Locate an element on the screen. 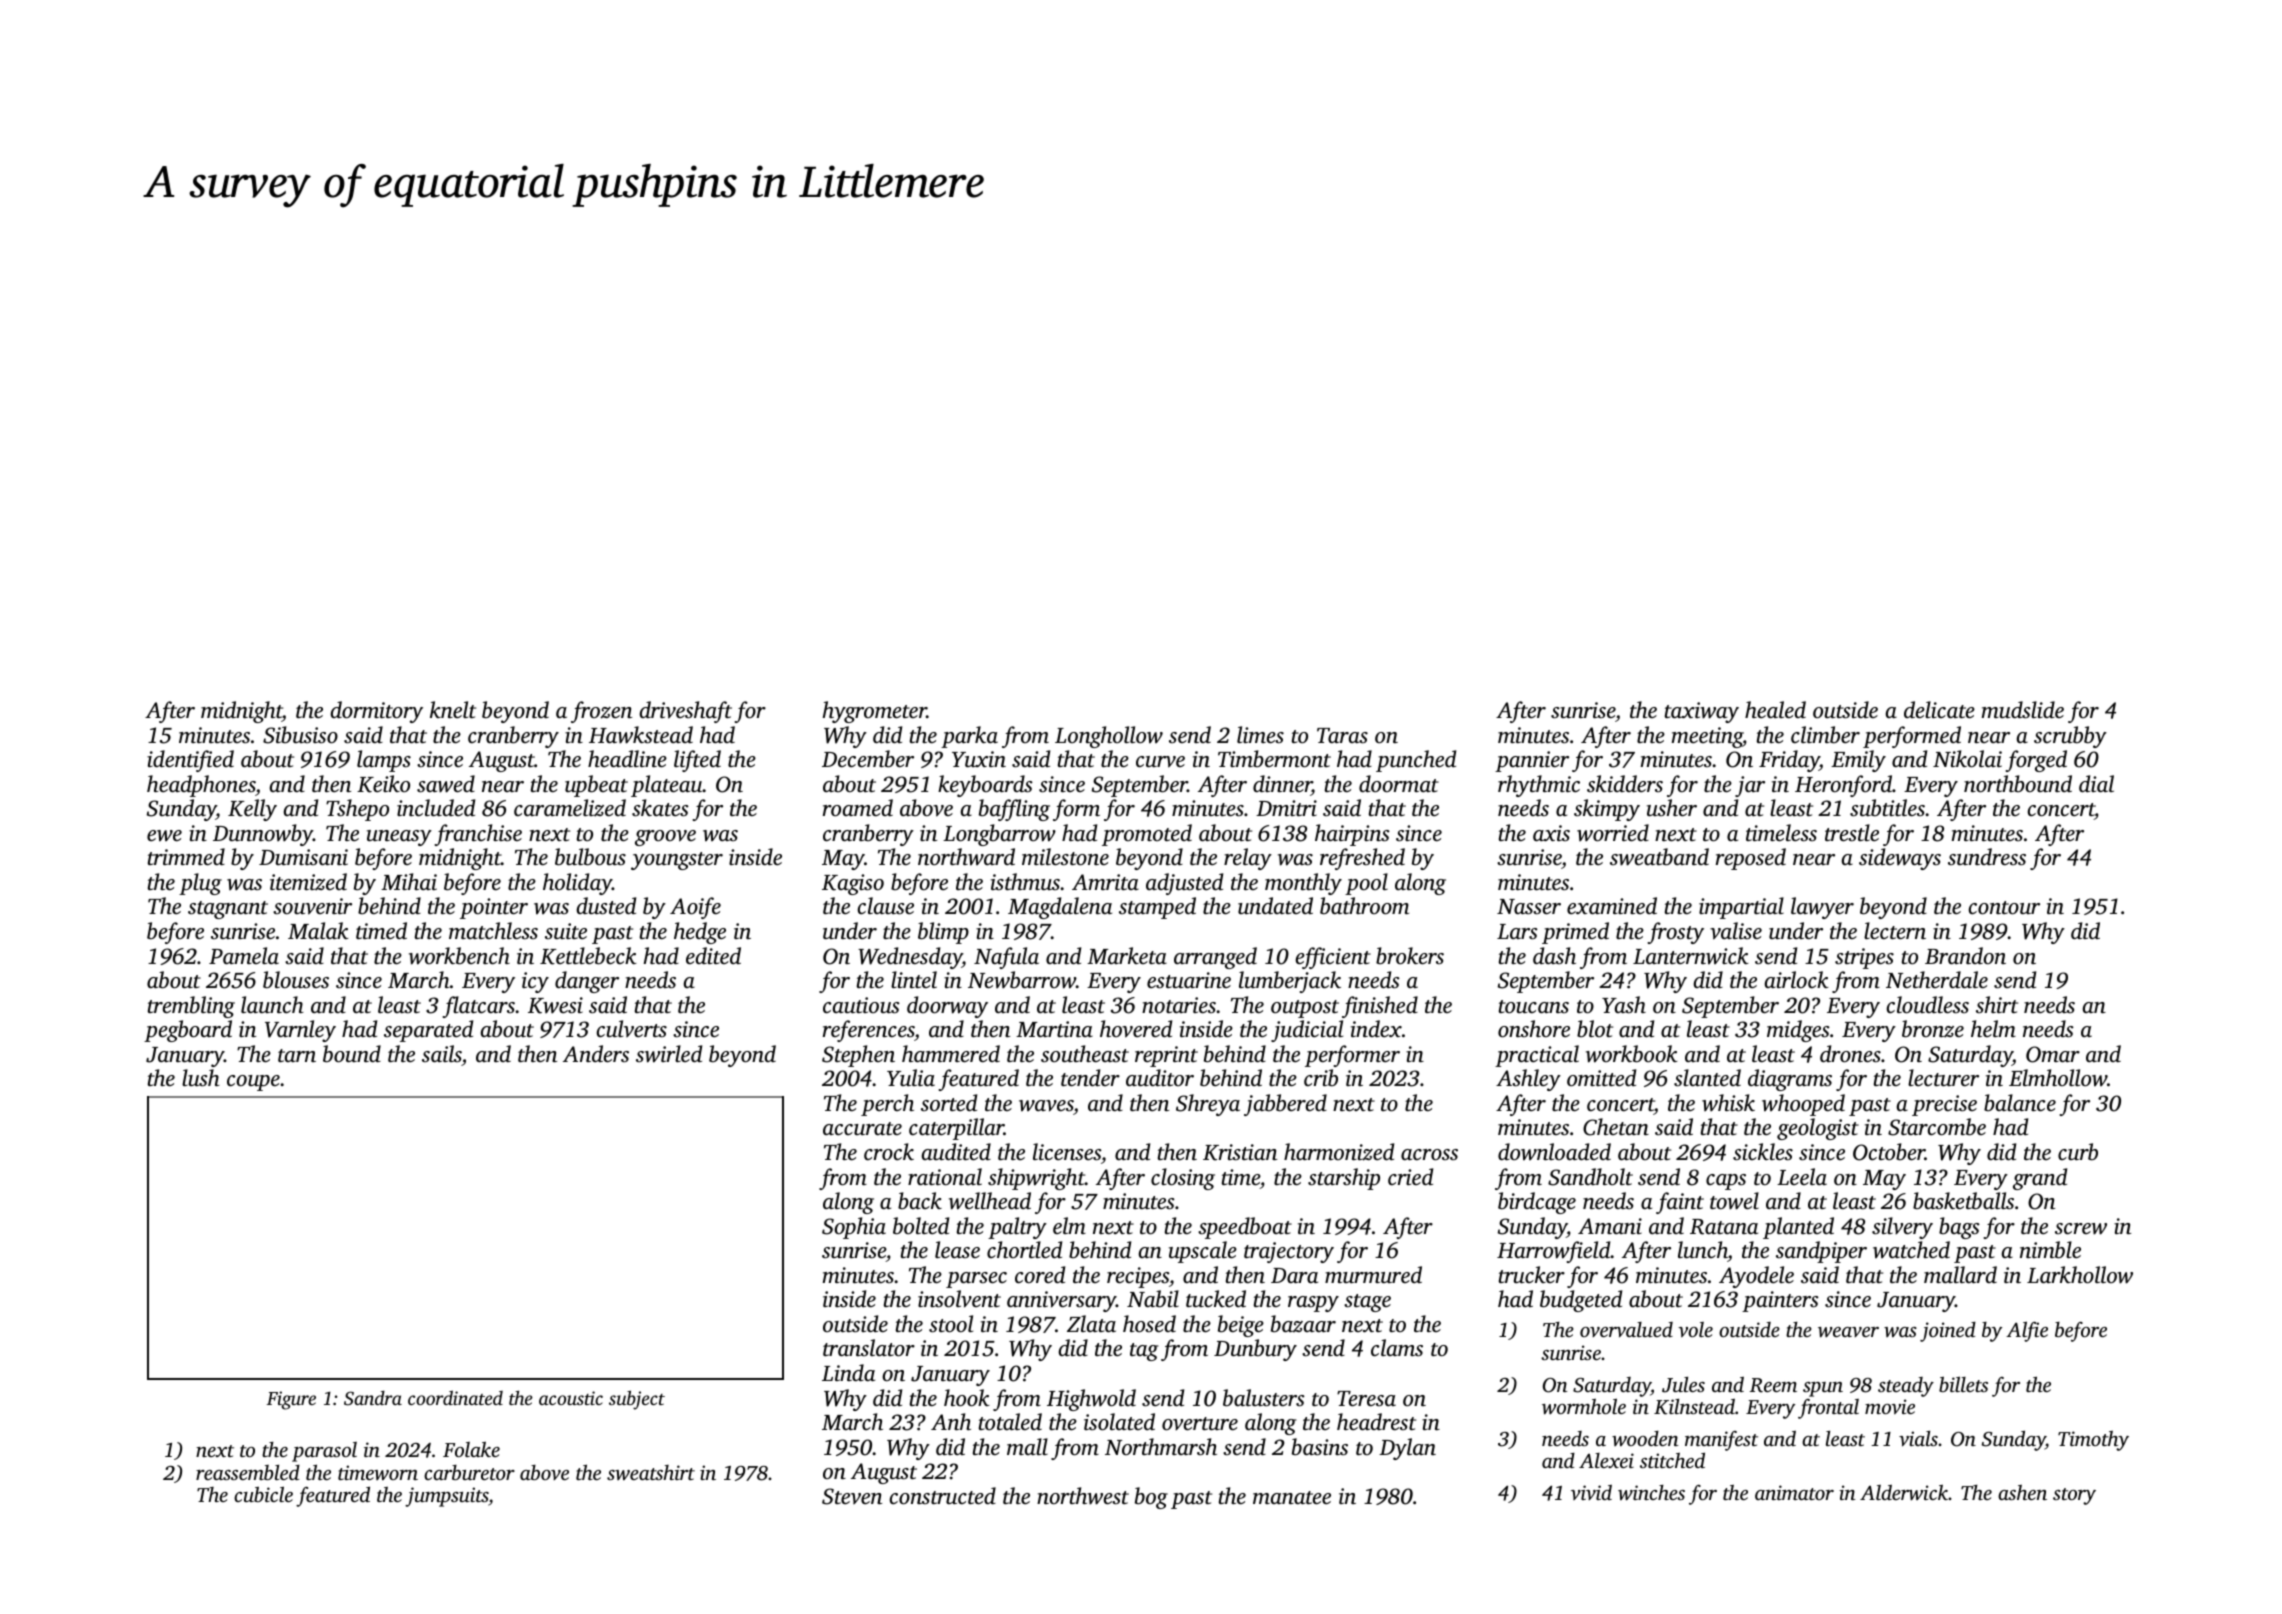  coupe is located at coordinates (253, 1083).
